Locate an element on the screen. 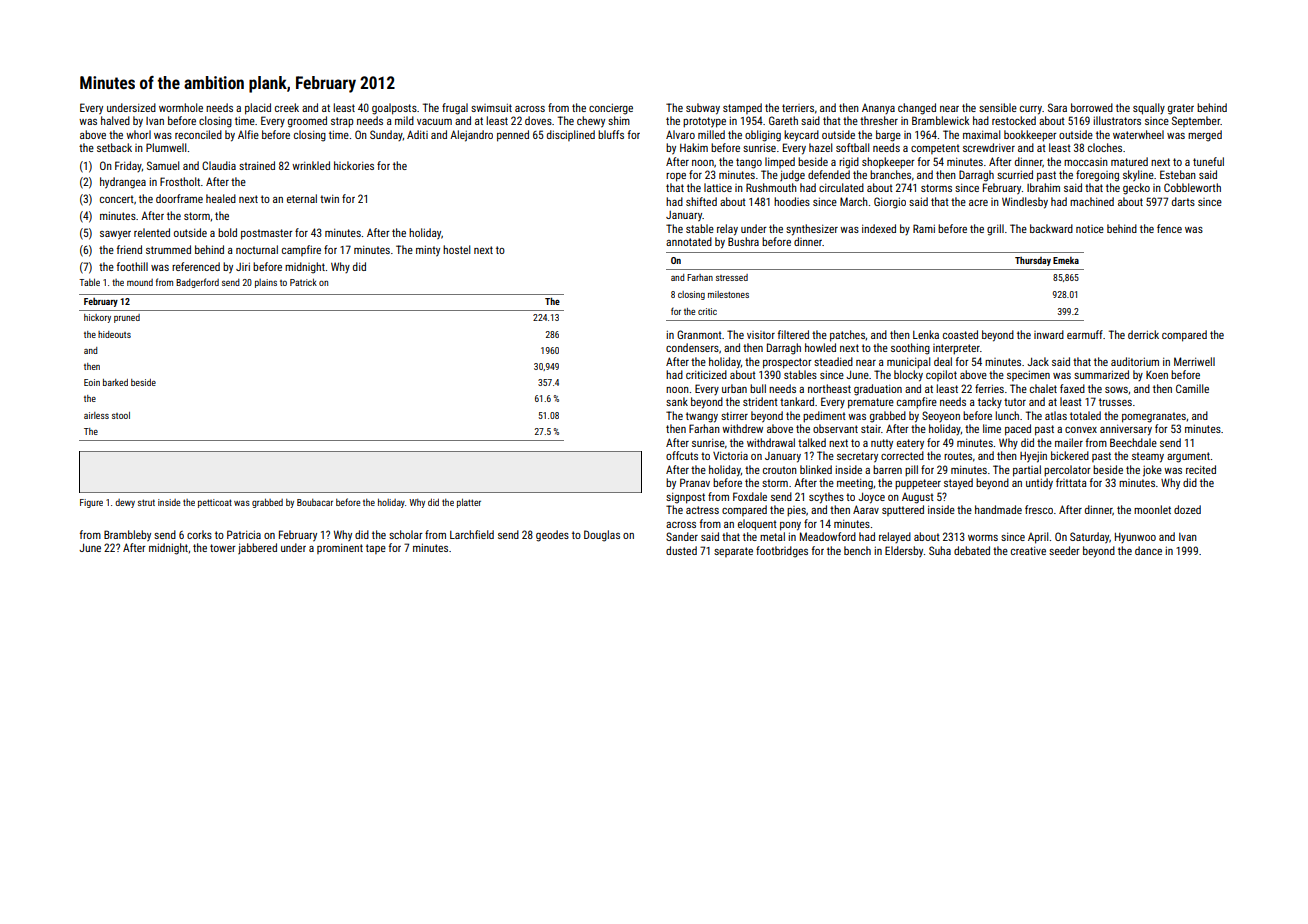 Image resolution: width=1308 pixels, height=924 pixels. Patrick is located at coordinates (303, 282).
